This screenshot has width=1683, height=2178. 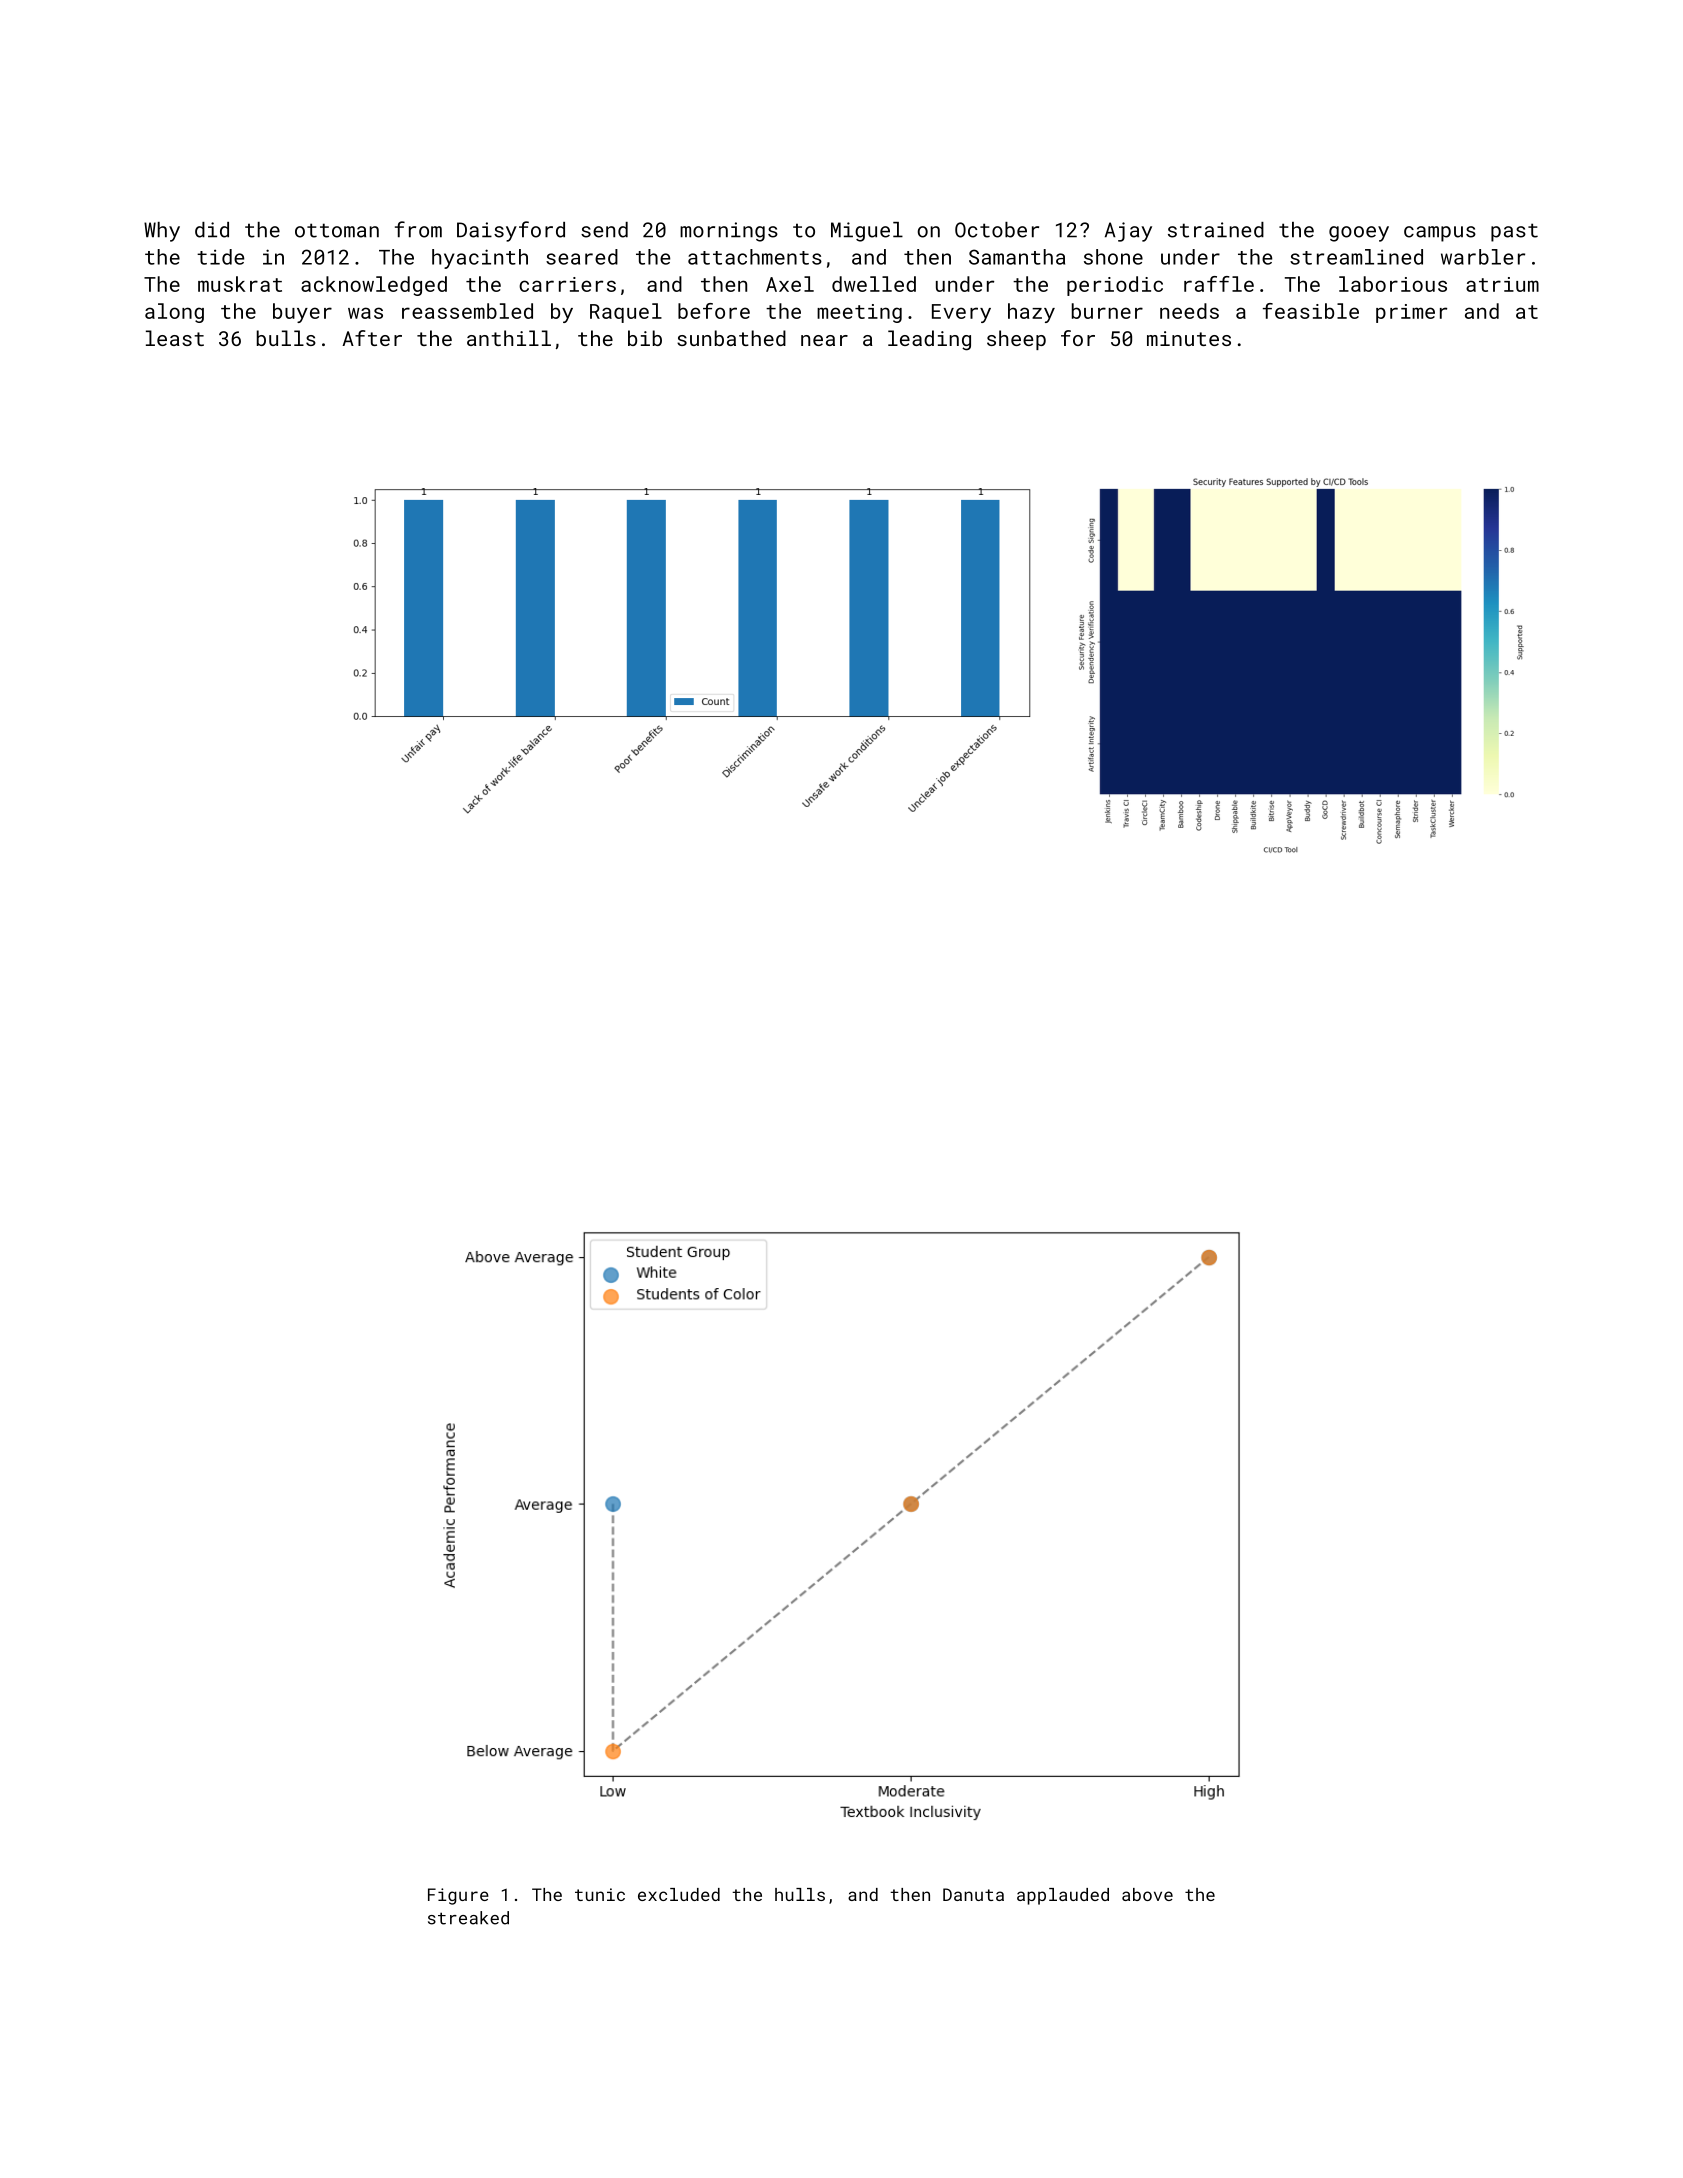 What do you see at coordinates (1063, 1896) in the screenshot?
I see `applauded` at bounding box center [1063, 1896].
